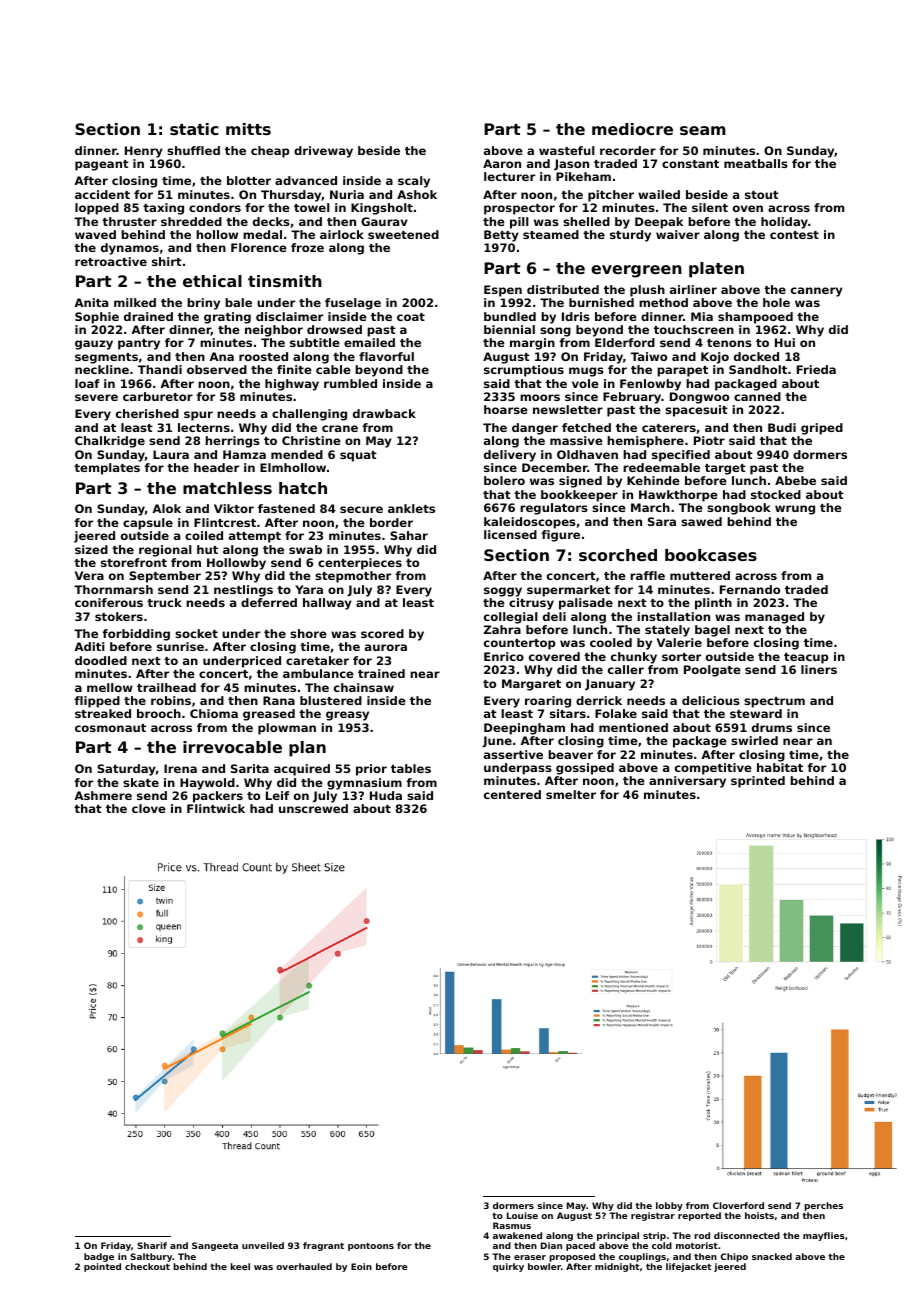  I want to click on greased, so click(269, 715).
